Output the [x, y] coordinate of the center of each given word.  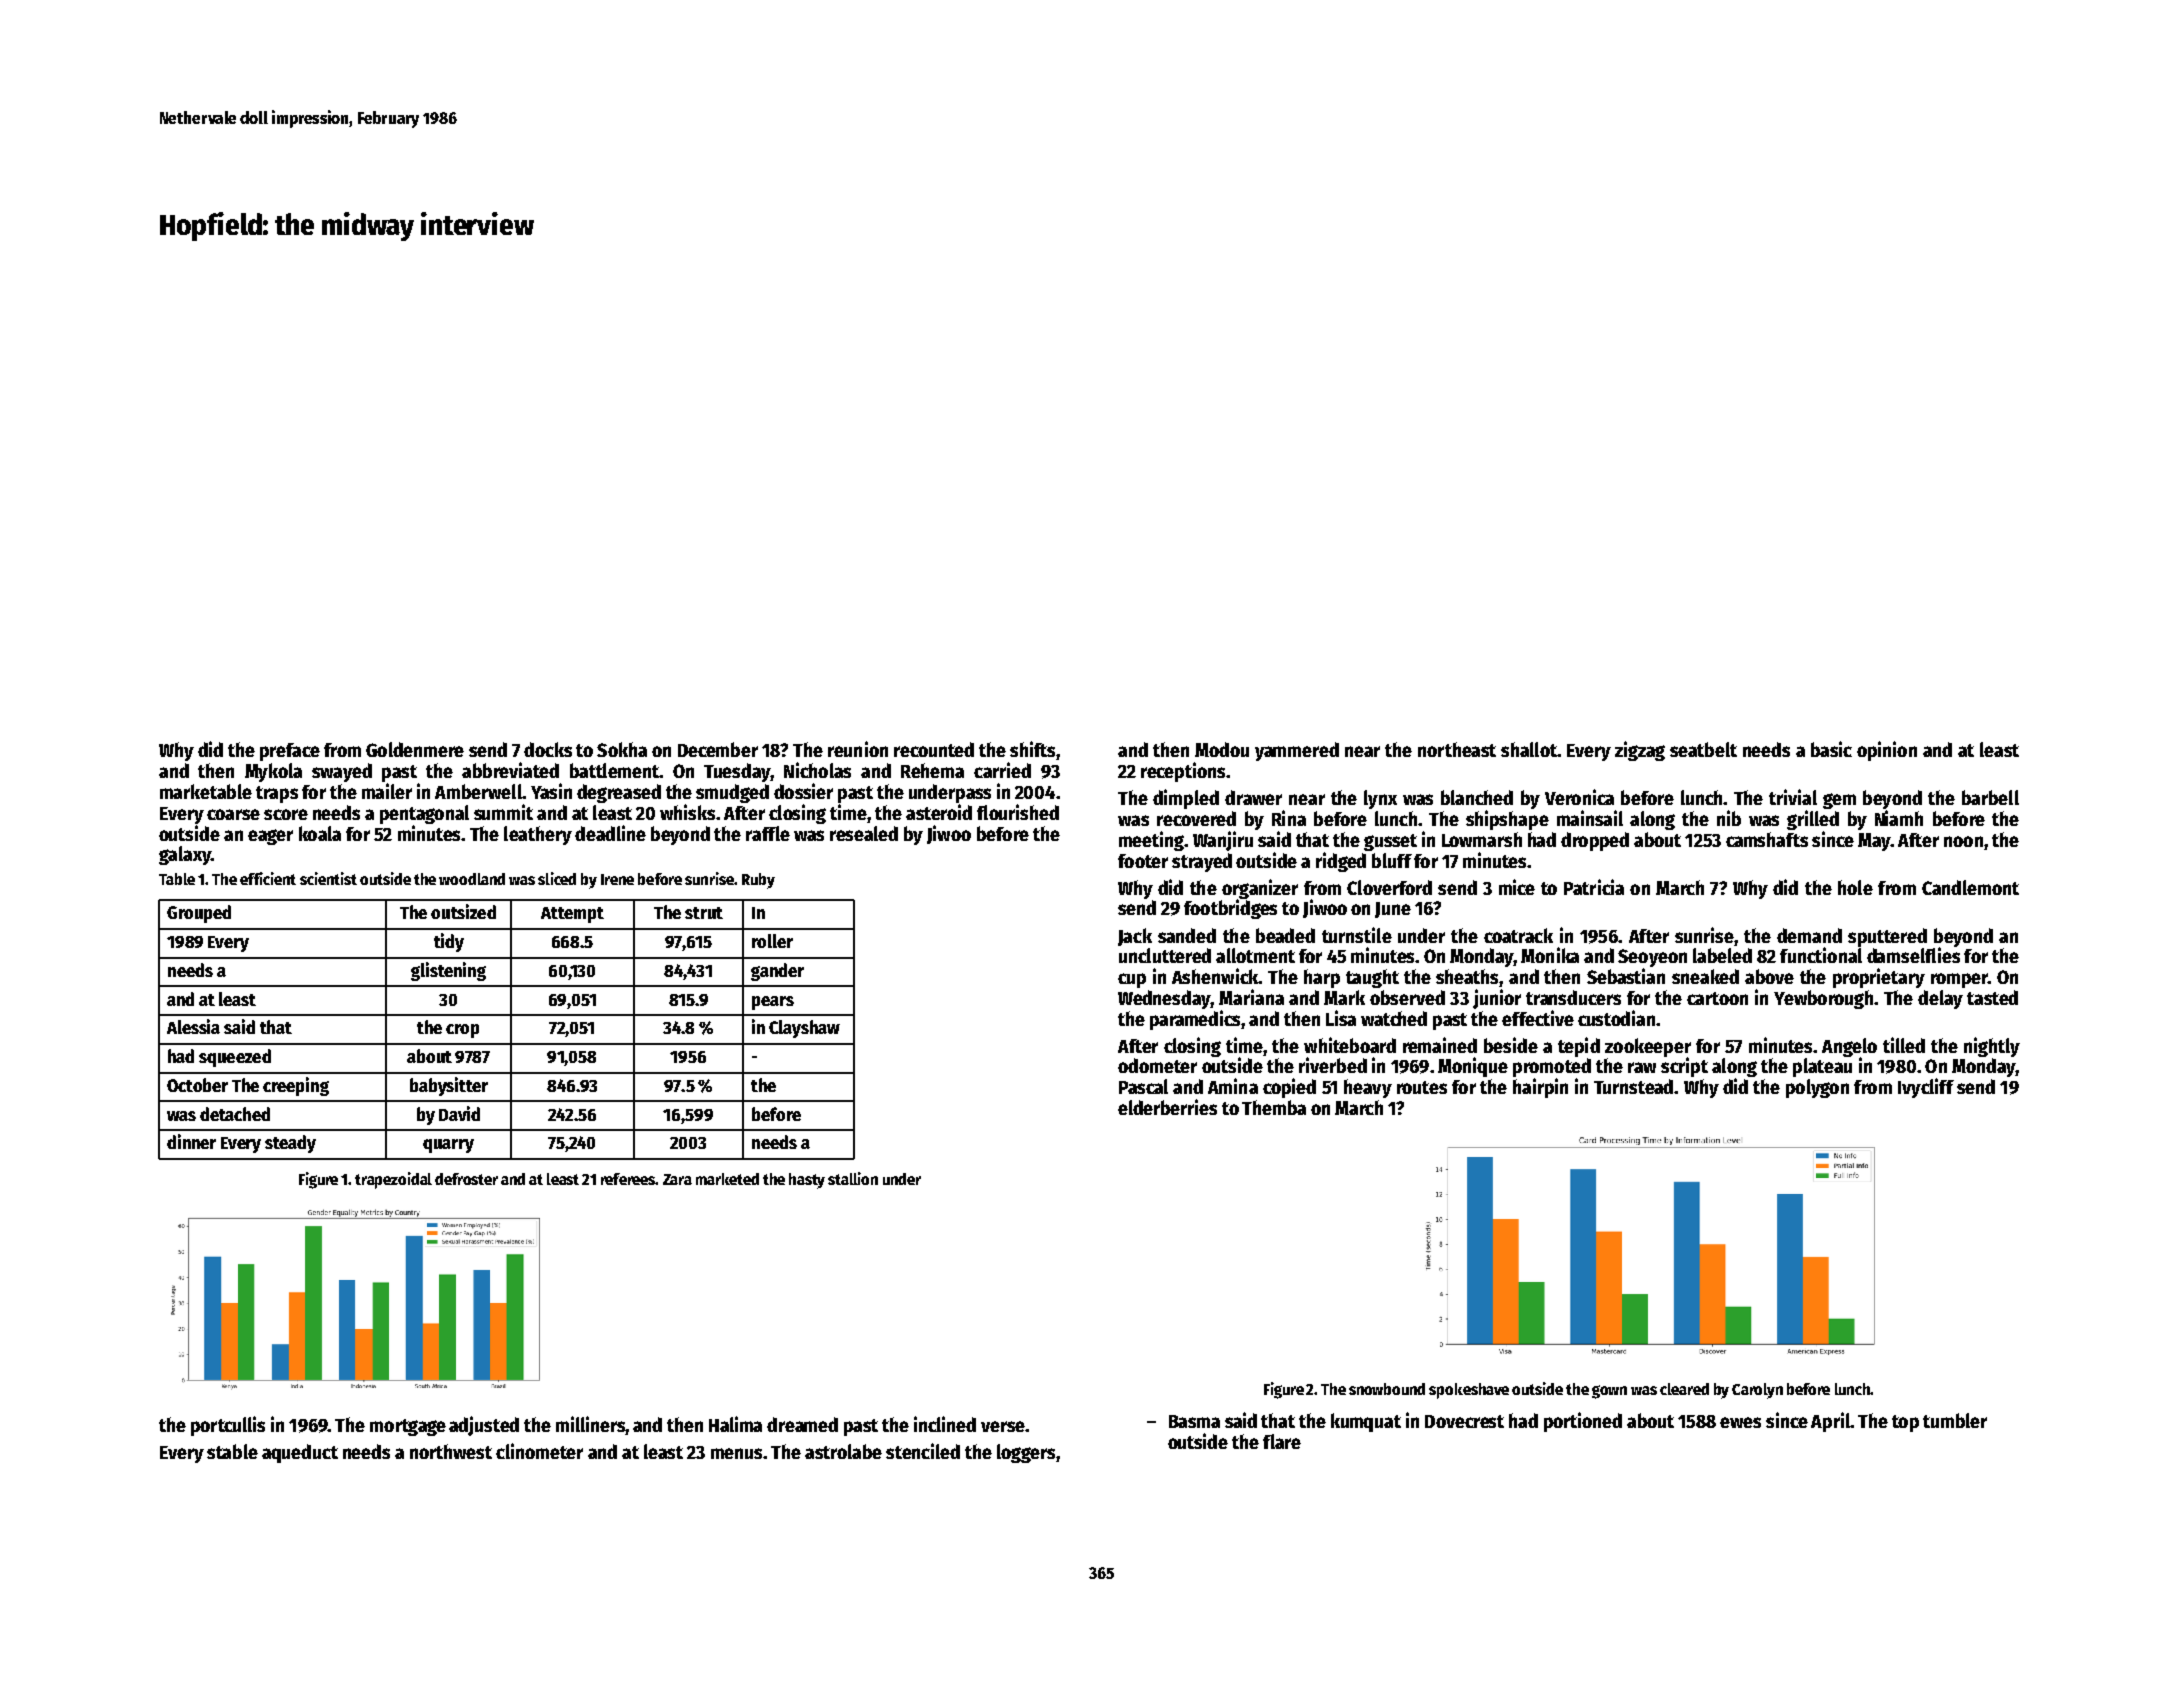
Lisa [1341, 1018]
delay [1940, 999]
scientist [328, 878]
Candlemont [1970, 887]
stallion [853, 1178]
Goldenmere [415, 749]
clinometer [539, 1451]
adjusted [484, 1426]
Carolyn [1757, 1391]
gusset [1390, 842]
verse [1003, 1426]
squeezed [235, 1058]
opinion [1887, 751]
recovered [1196, 818]
